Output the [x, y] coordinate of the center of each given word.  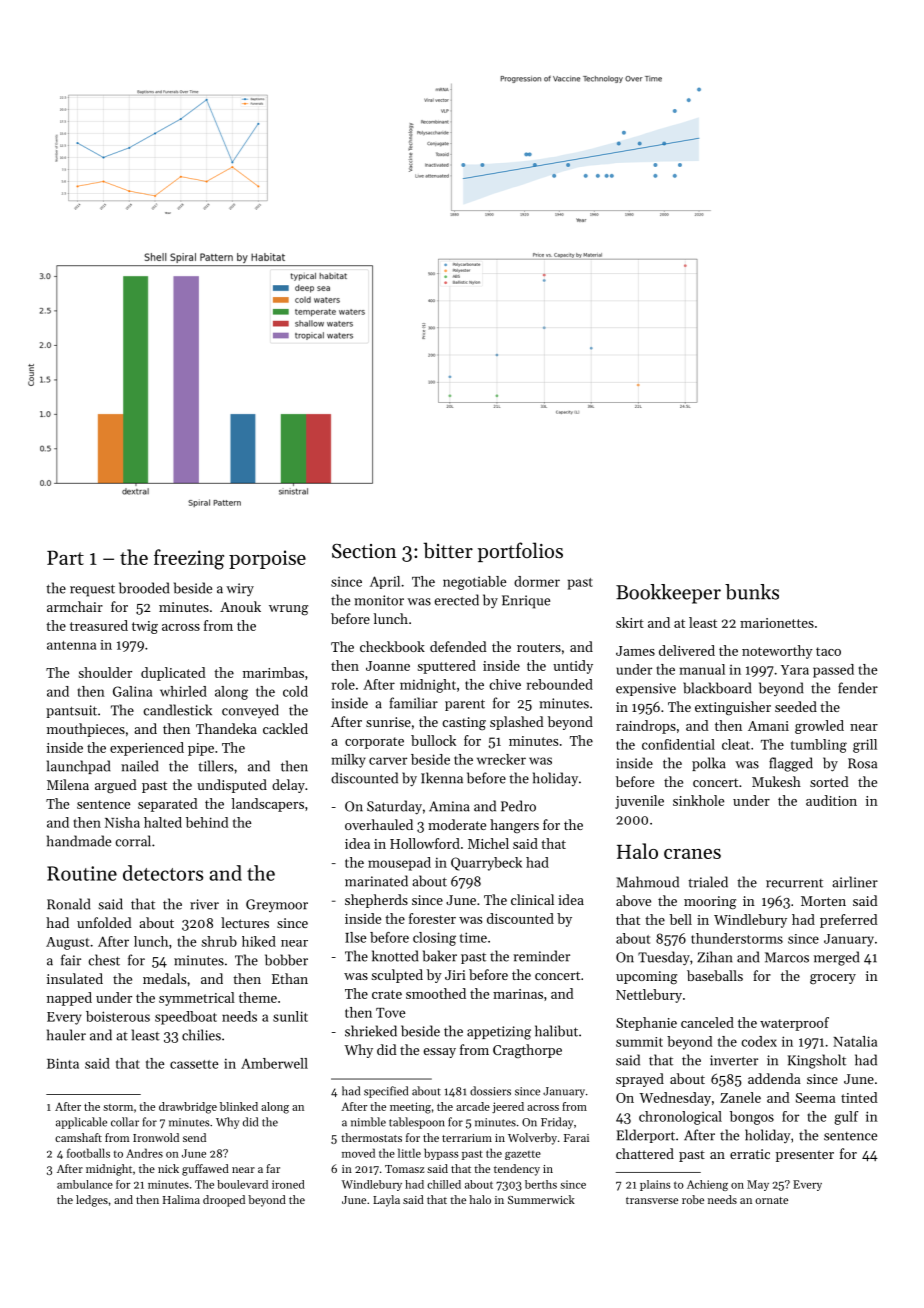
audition [831, 800]
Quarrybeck [486, 864]
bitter [448, 550]
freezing [189, 559]
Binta [63, 1063]
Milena [68, 784]
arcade [473, 1106]
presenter [805, 1156]
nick [168, 1168]
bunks [752, 592]
